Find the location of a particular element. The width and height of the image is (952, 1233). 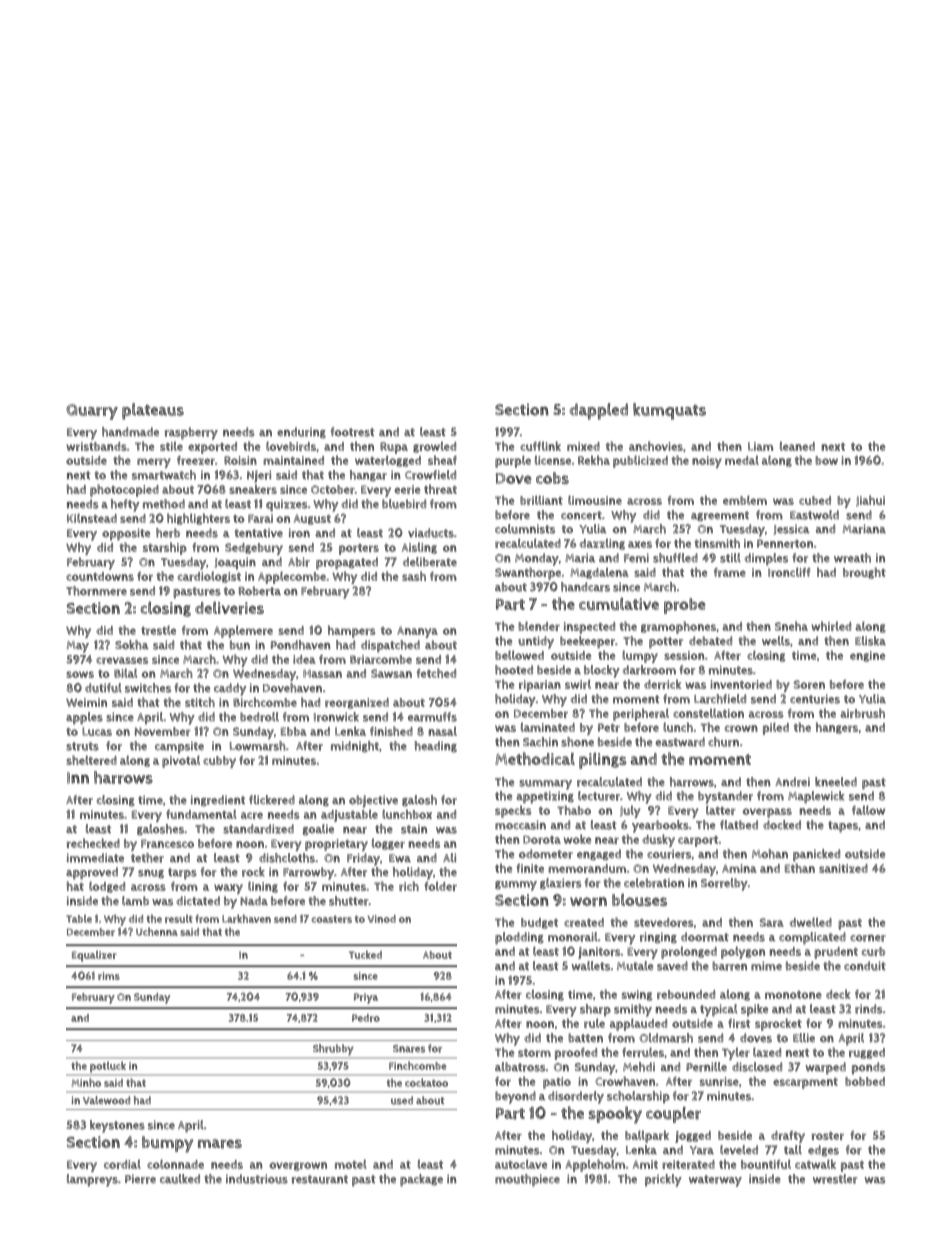

deliveries is located at coordinates (229, 608).
